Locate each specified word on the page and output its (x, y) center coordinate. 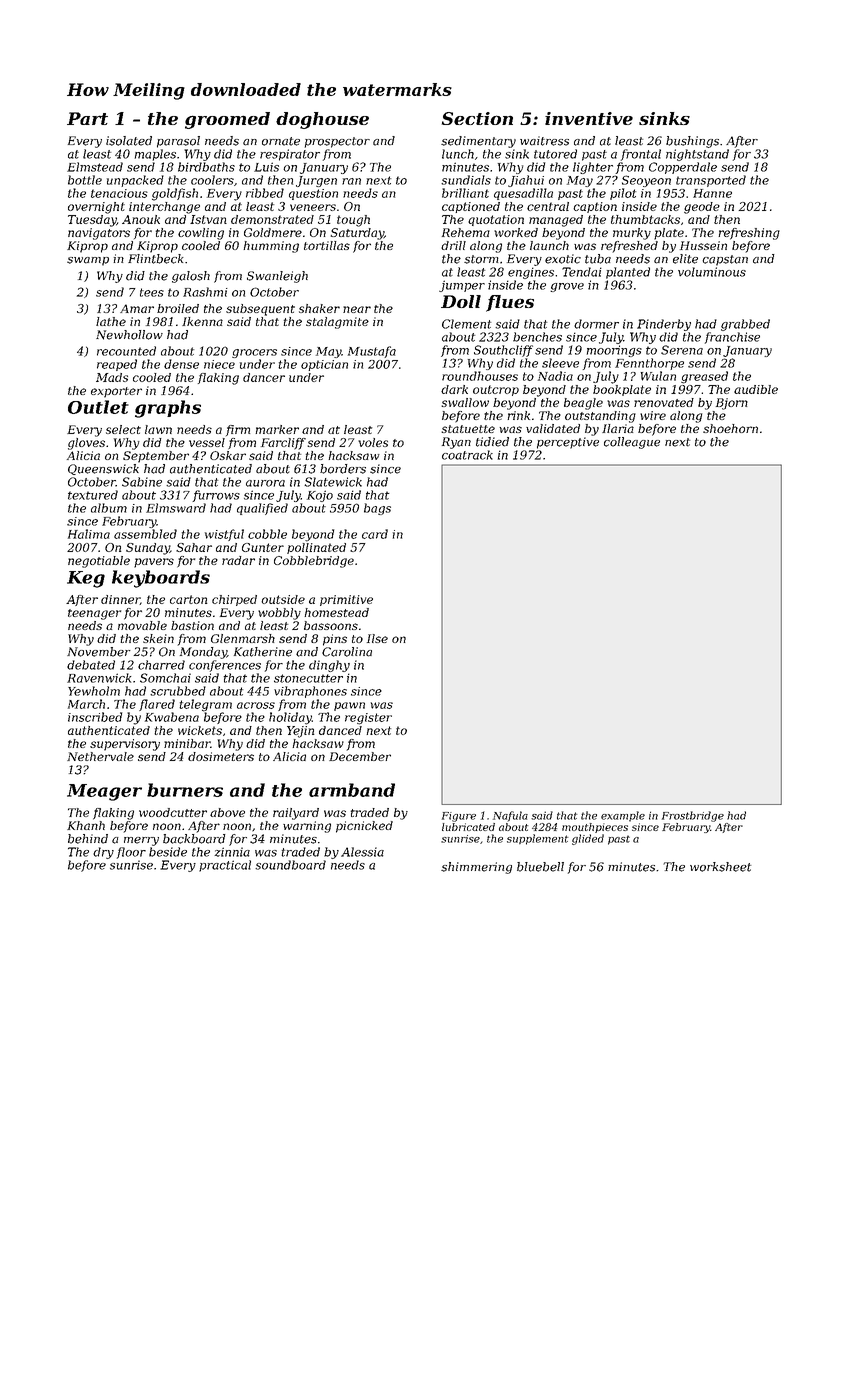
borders (343, 469)
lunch (458, 154)
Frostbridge (693, 816)
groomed (227, 120)
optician (324, 365)
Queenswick (103, 469)
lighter (593, 168)
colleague (632, 443)
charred (161, 665)
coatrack (467, 455)
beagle (583, 404)
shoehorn (730, 428)
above (227, 812)
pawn (349, 706)
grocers (254, 353)
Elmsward (176, 508)
